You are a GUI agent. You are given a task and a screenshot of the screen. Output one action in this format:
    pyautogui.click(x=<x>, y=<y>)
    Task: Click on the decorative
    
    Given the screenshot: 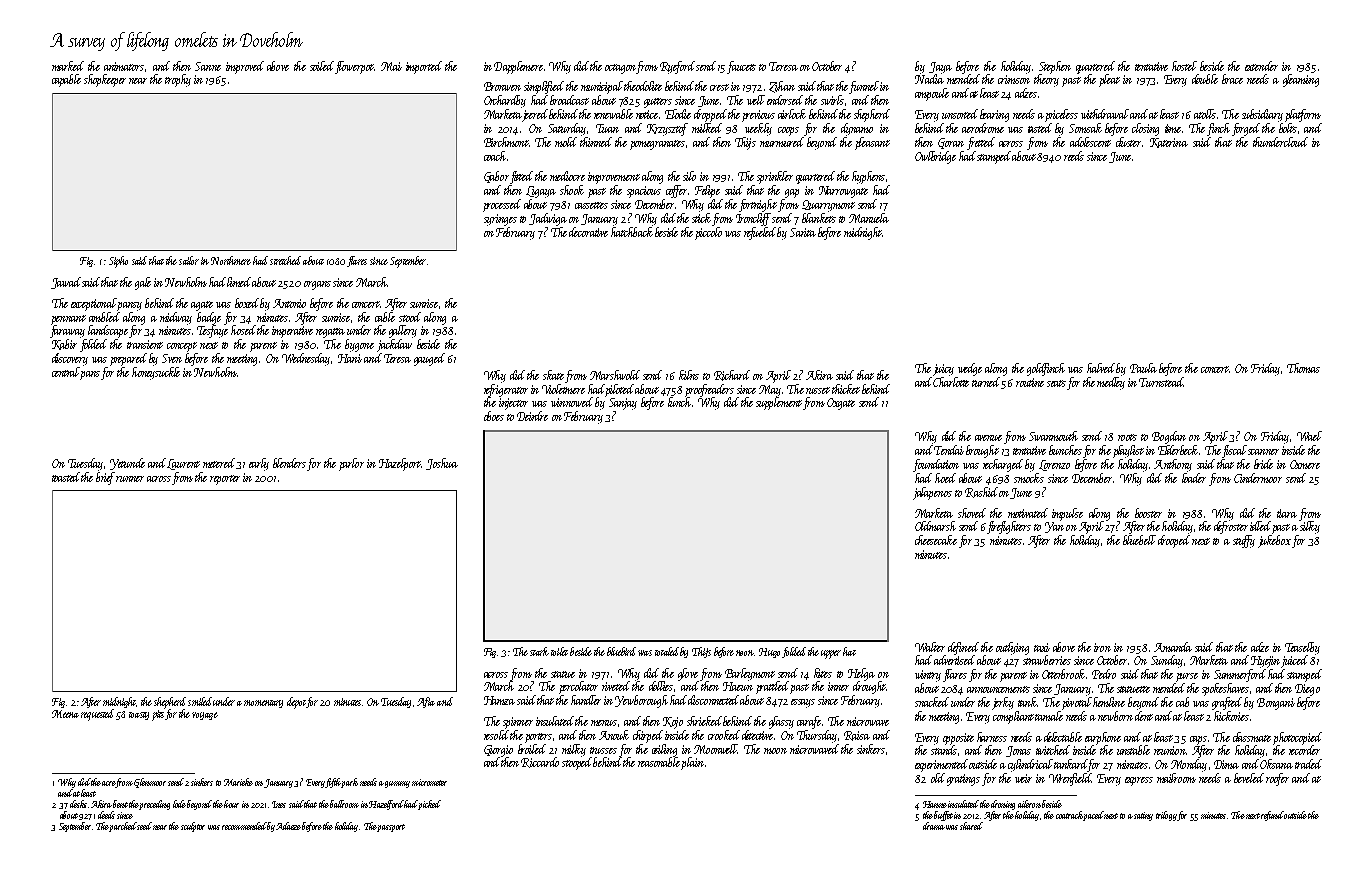 What is the action you would take?
    pyautogui.click(x=588, y=232)
